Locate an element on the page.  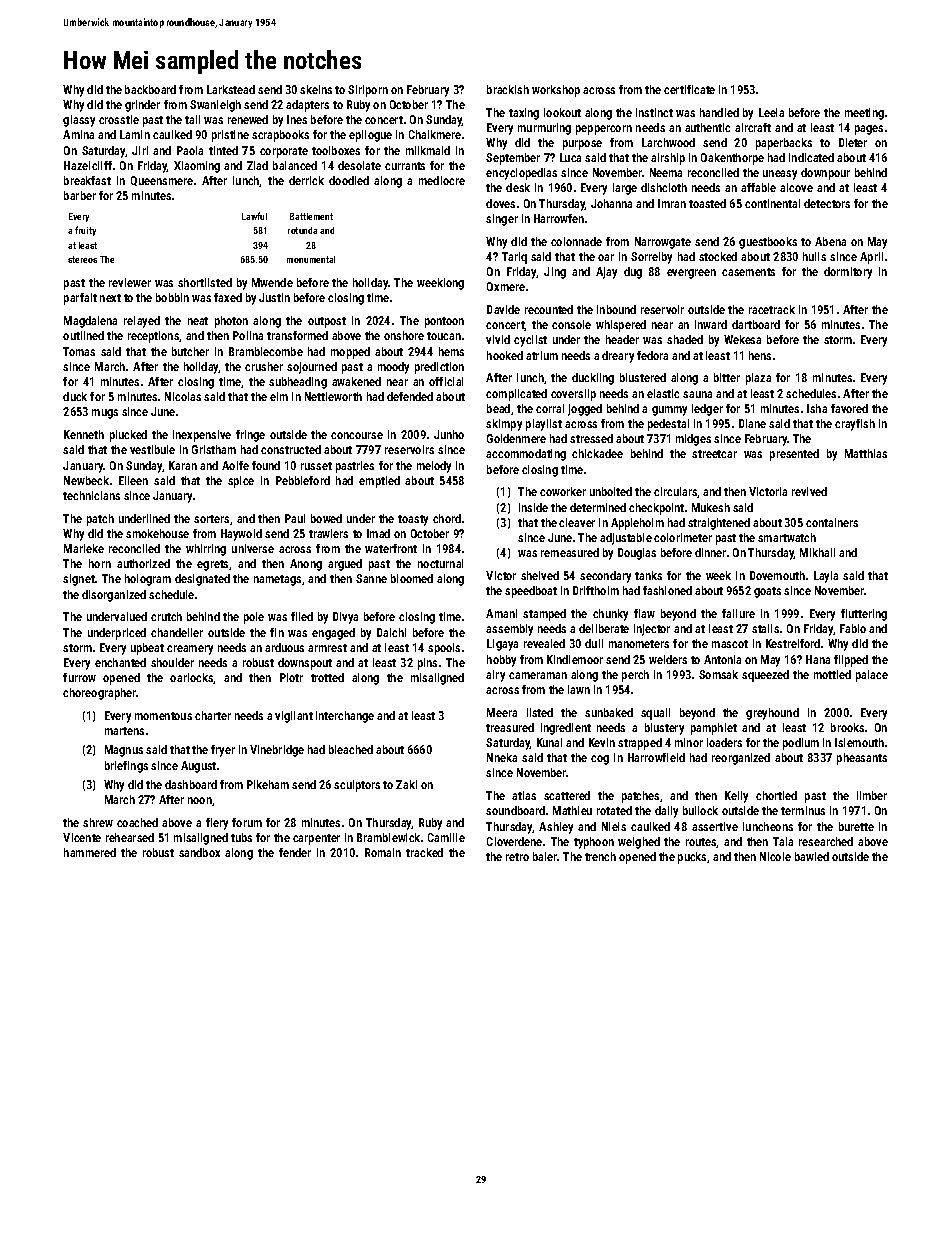
monumental is located at coordinates (311, 259).
